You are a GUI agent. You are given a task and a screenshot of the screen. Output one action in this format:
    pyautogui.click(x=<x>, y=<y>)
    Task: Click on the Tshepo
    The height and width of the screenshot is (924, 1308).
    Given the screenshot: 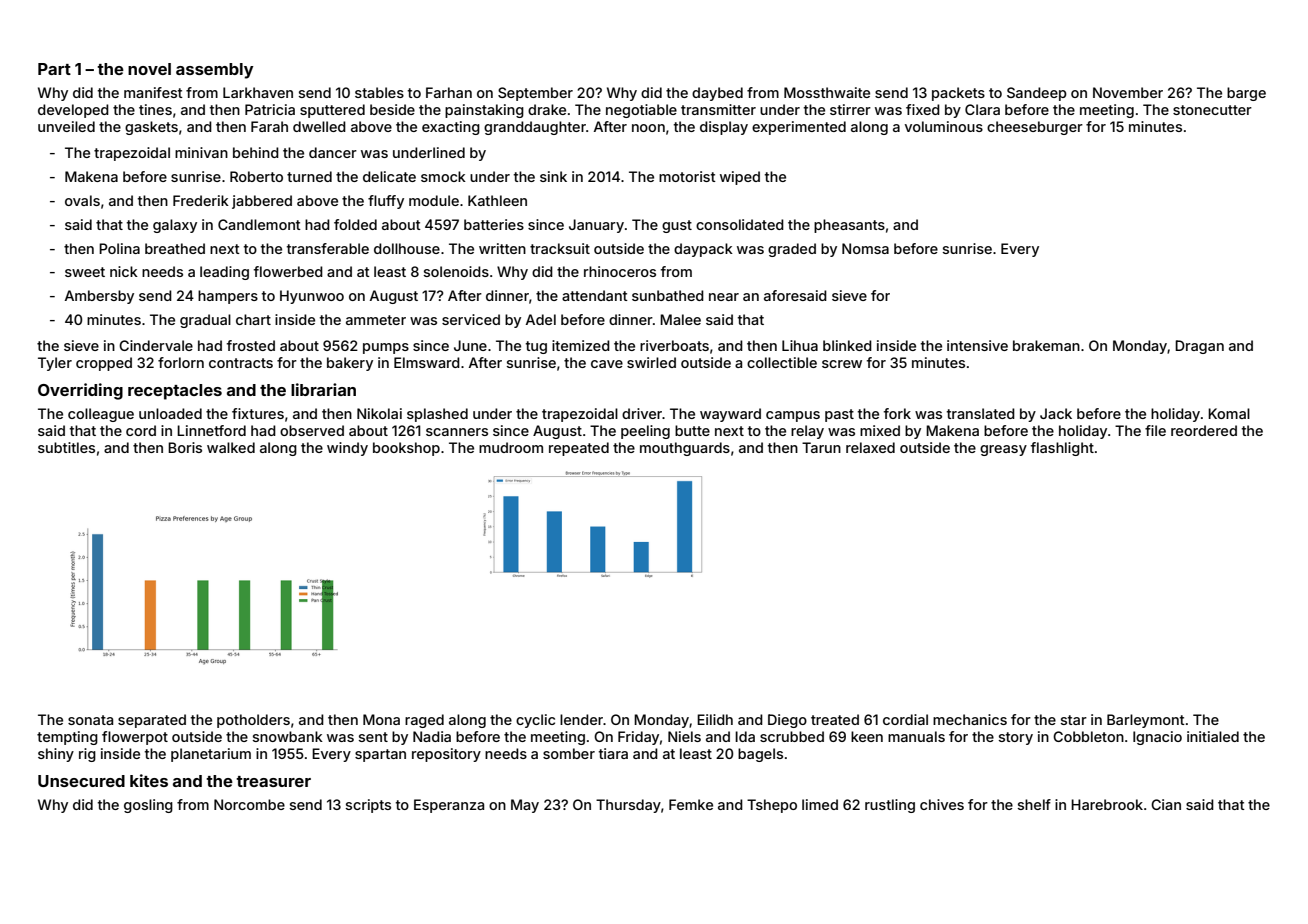 What is the action you would take?
    pyautogui.click(x=772, y=806)
